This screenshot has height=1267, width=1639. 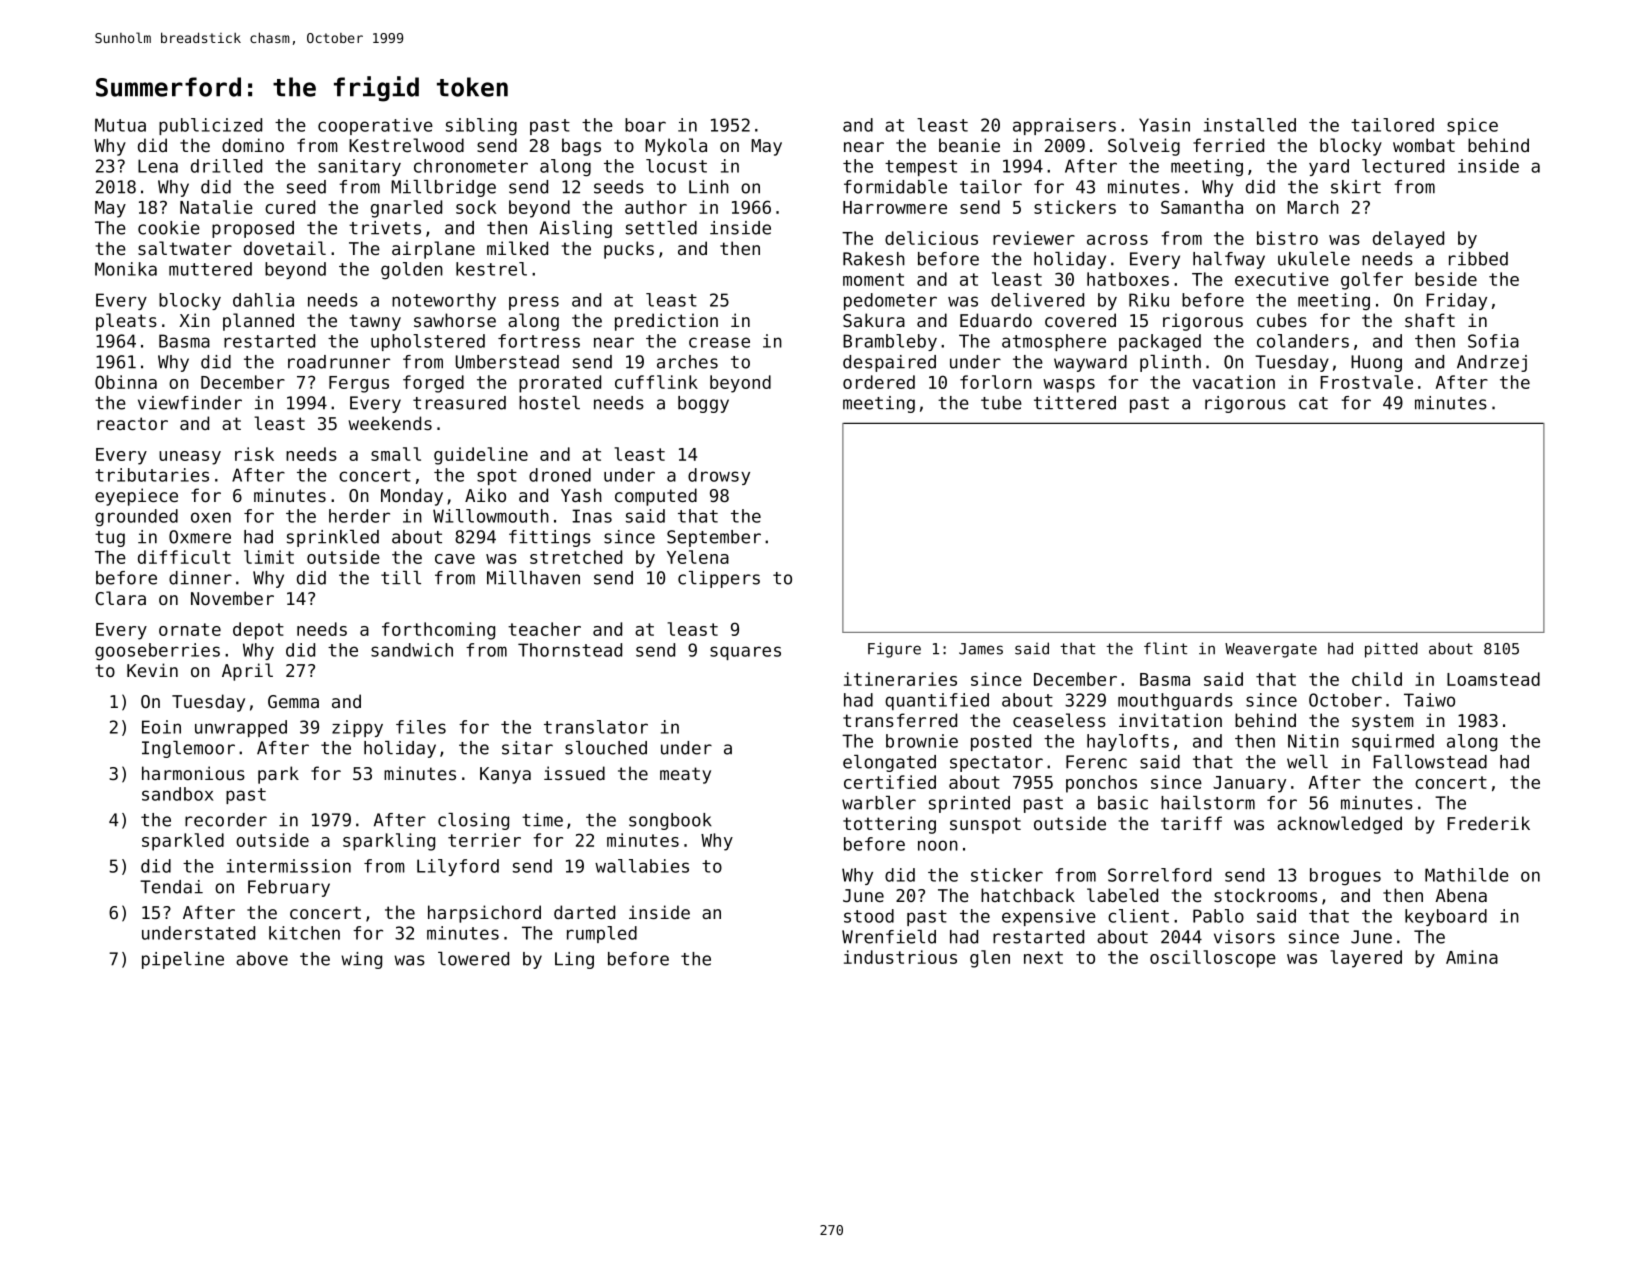 I want to click on pitted, so click(x=1391, y=650).
